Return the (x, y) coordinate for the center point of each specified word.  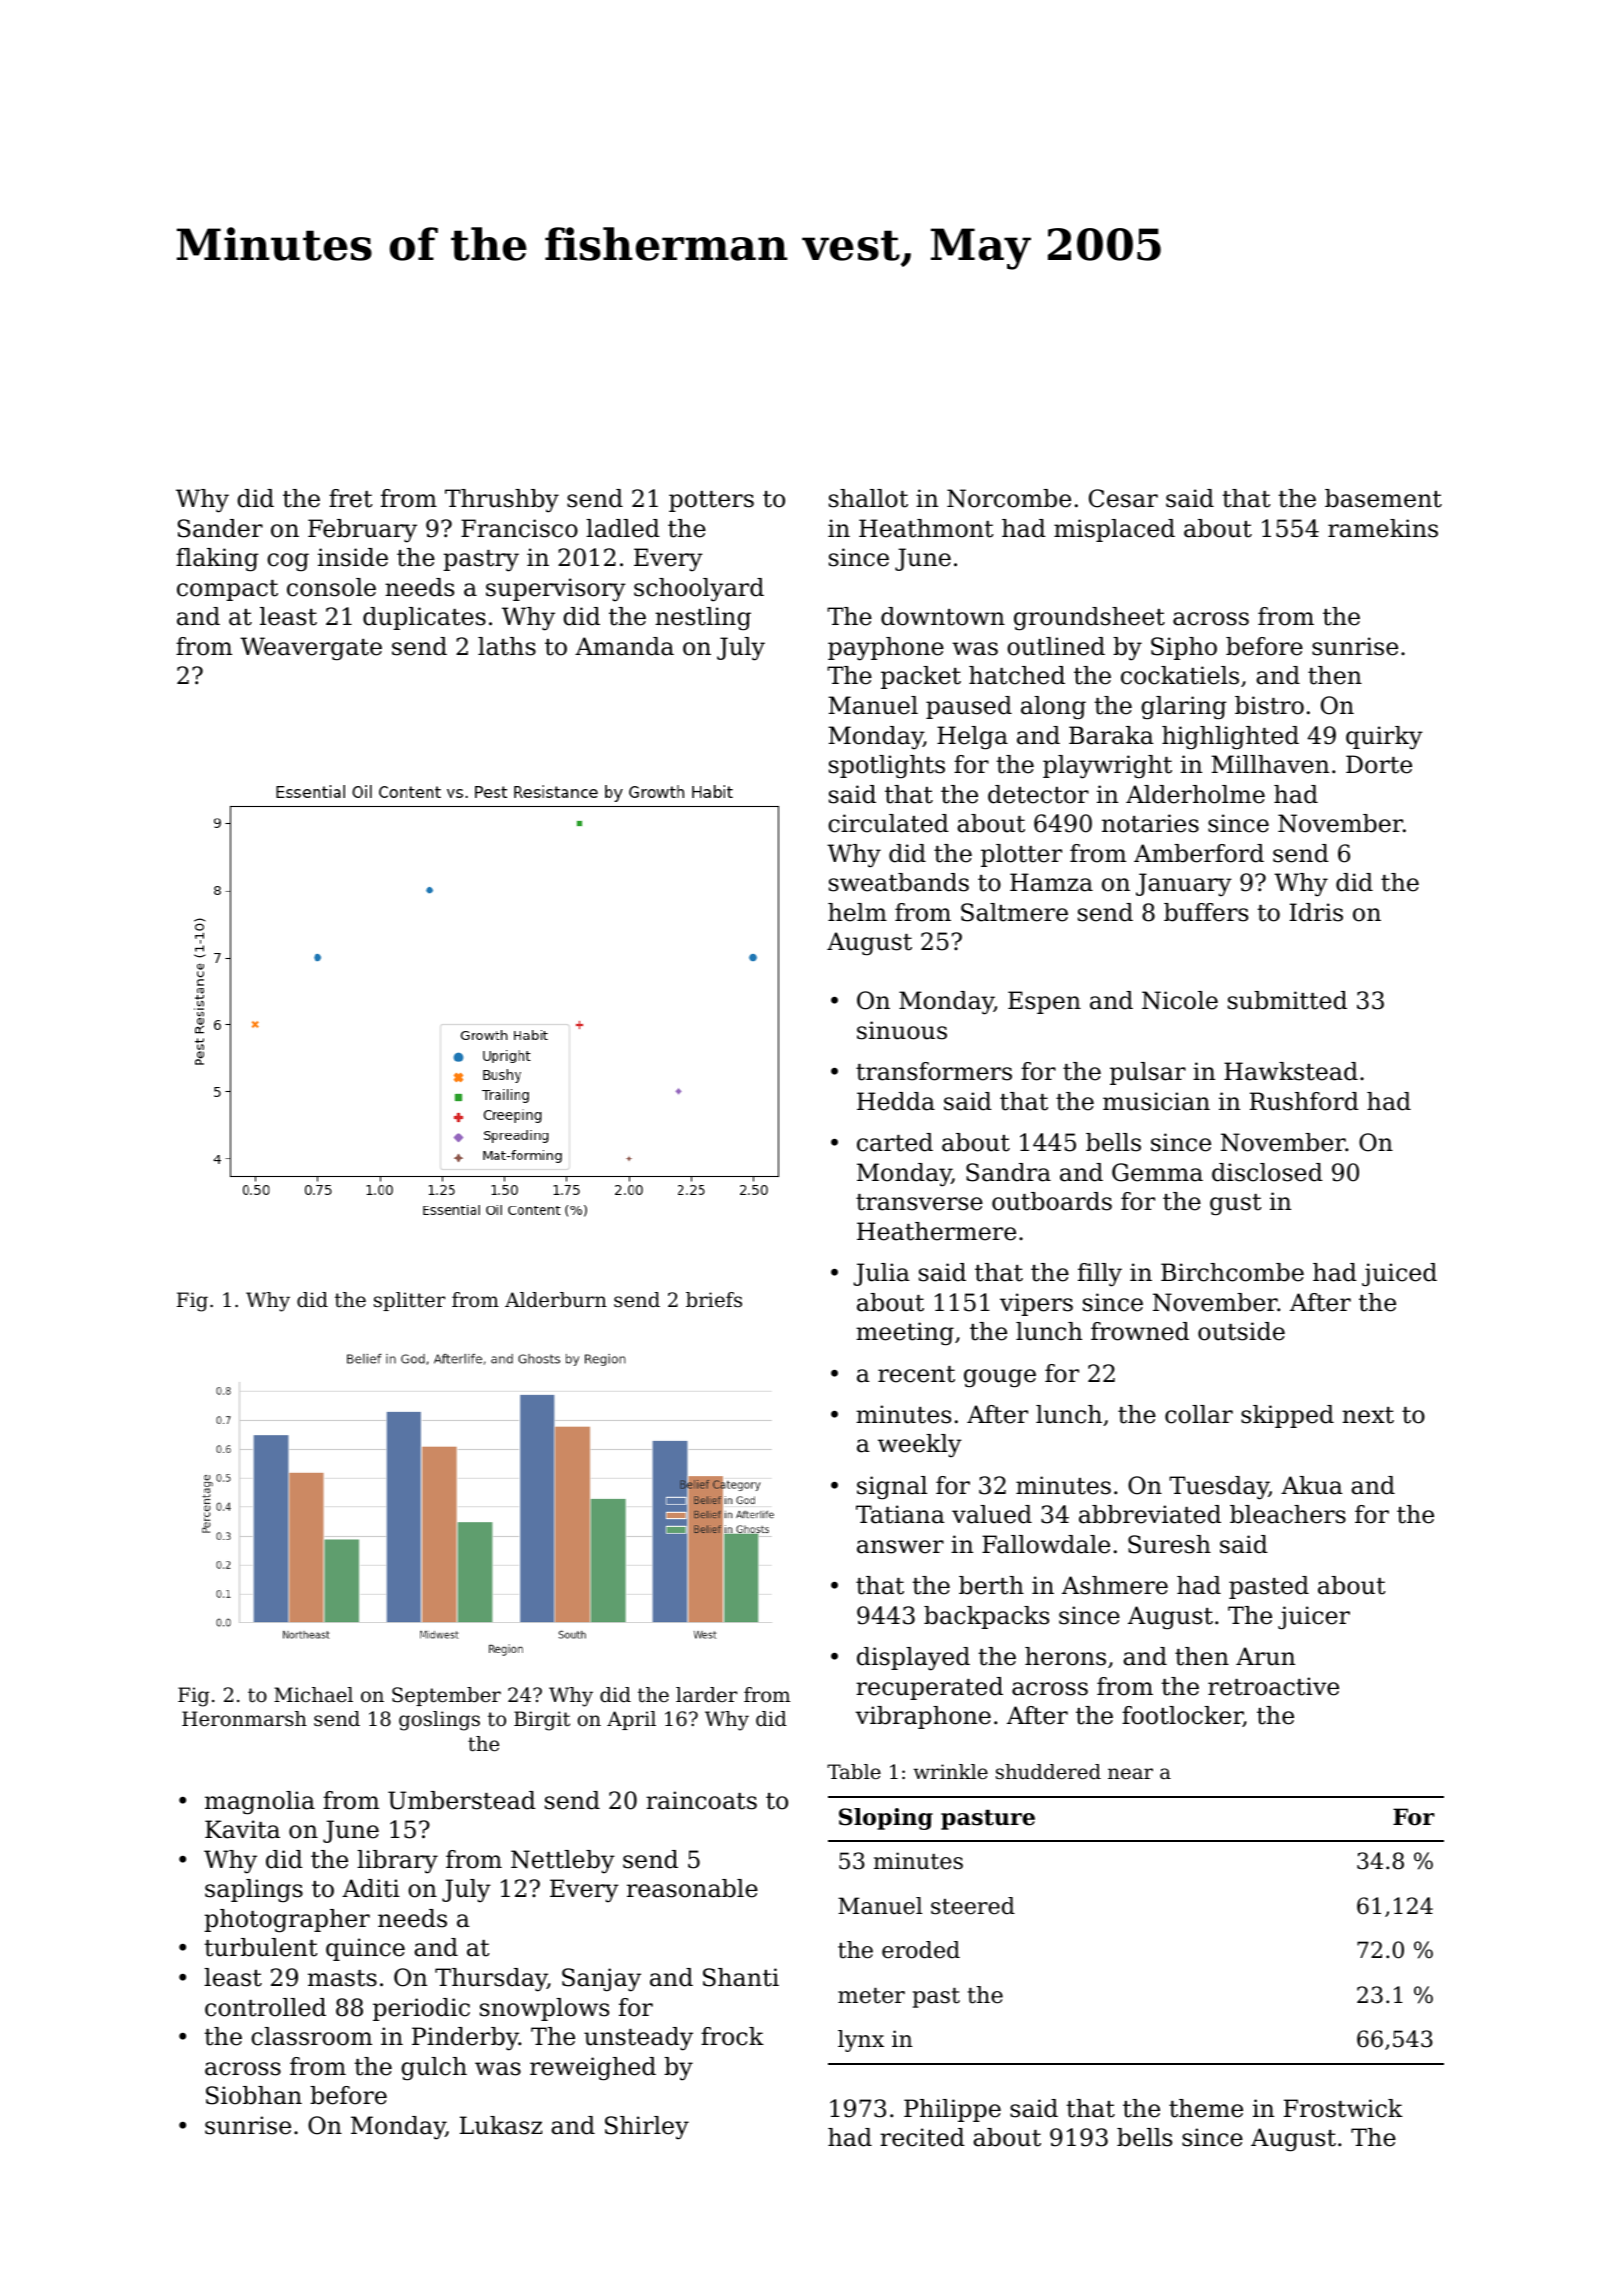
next (1368, 1415)
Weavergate (311, 648)
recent (916, 1374)
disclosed (1267, 1172)
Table (854, 1772)
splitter (409, 1301)
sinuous (902, 1030)
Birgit (542, 1721)
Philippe (952, 2110)
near (1130, 1774)
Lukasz (501, 2125)
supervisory (556, 589)
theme (1206, 2108)
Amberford (1199, 853)
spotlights (887, 766)
